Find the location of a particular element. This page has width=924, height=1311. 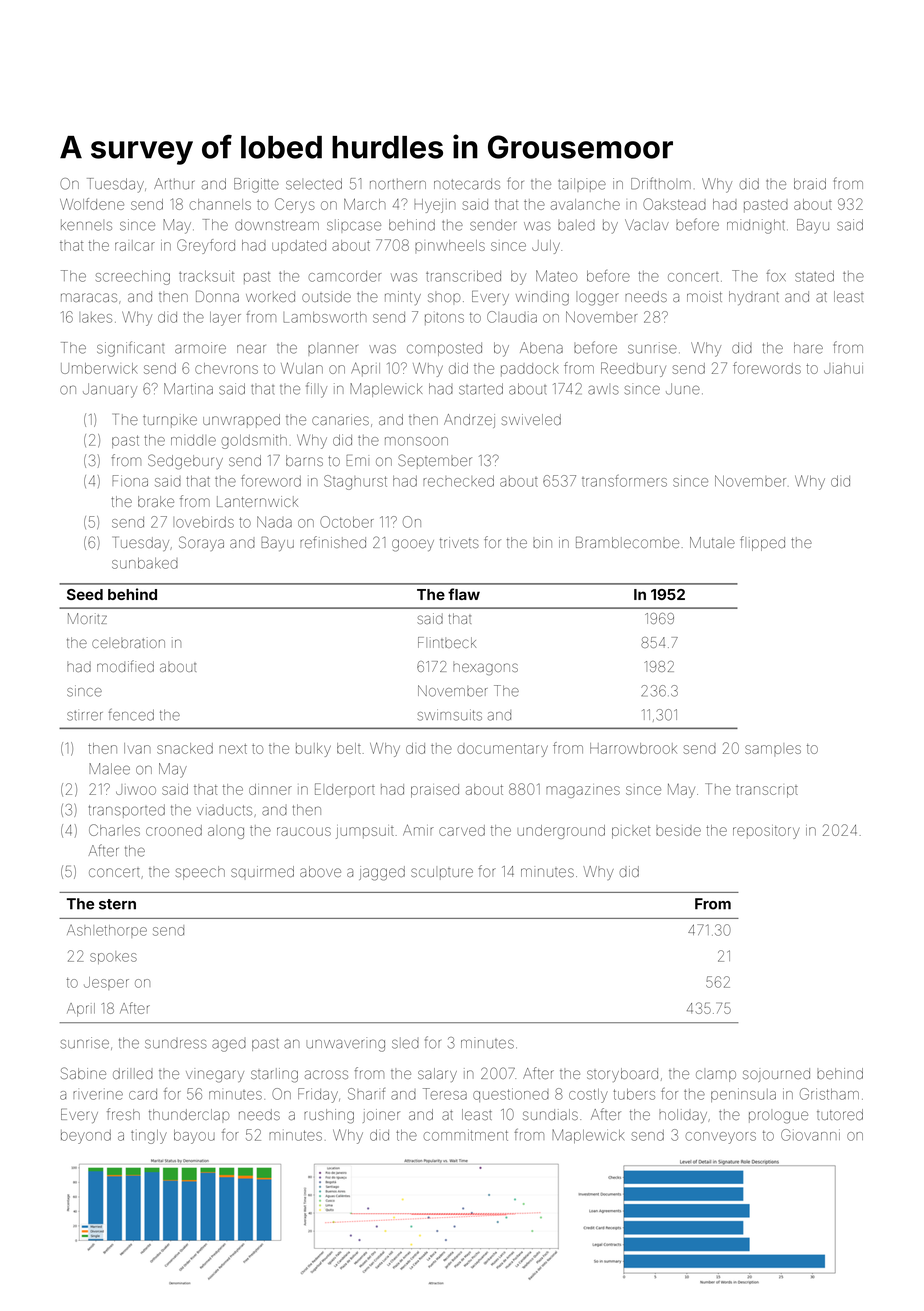

tailpipe is located at coordinates (582, 185).
